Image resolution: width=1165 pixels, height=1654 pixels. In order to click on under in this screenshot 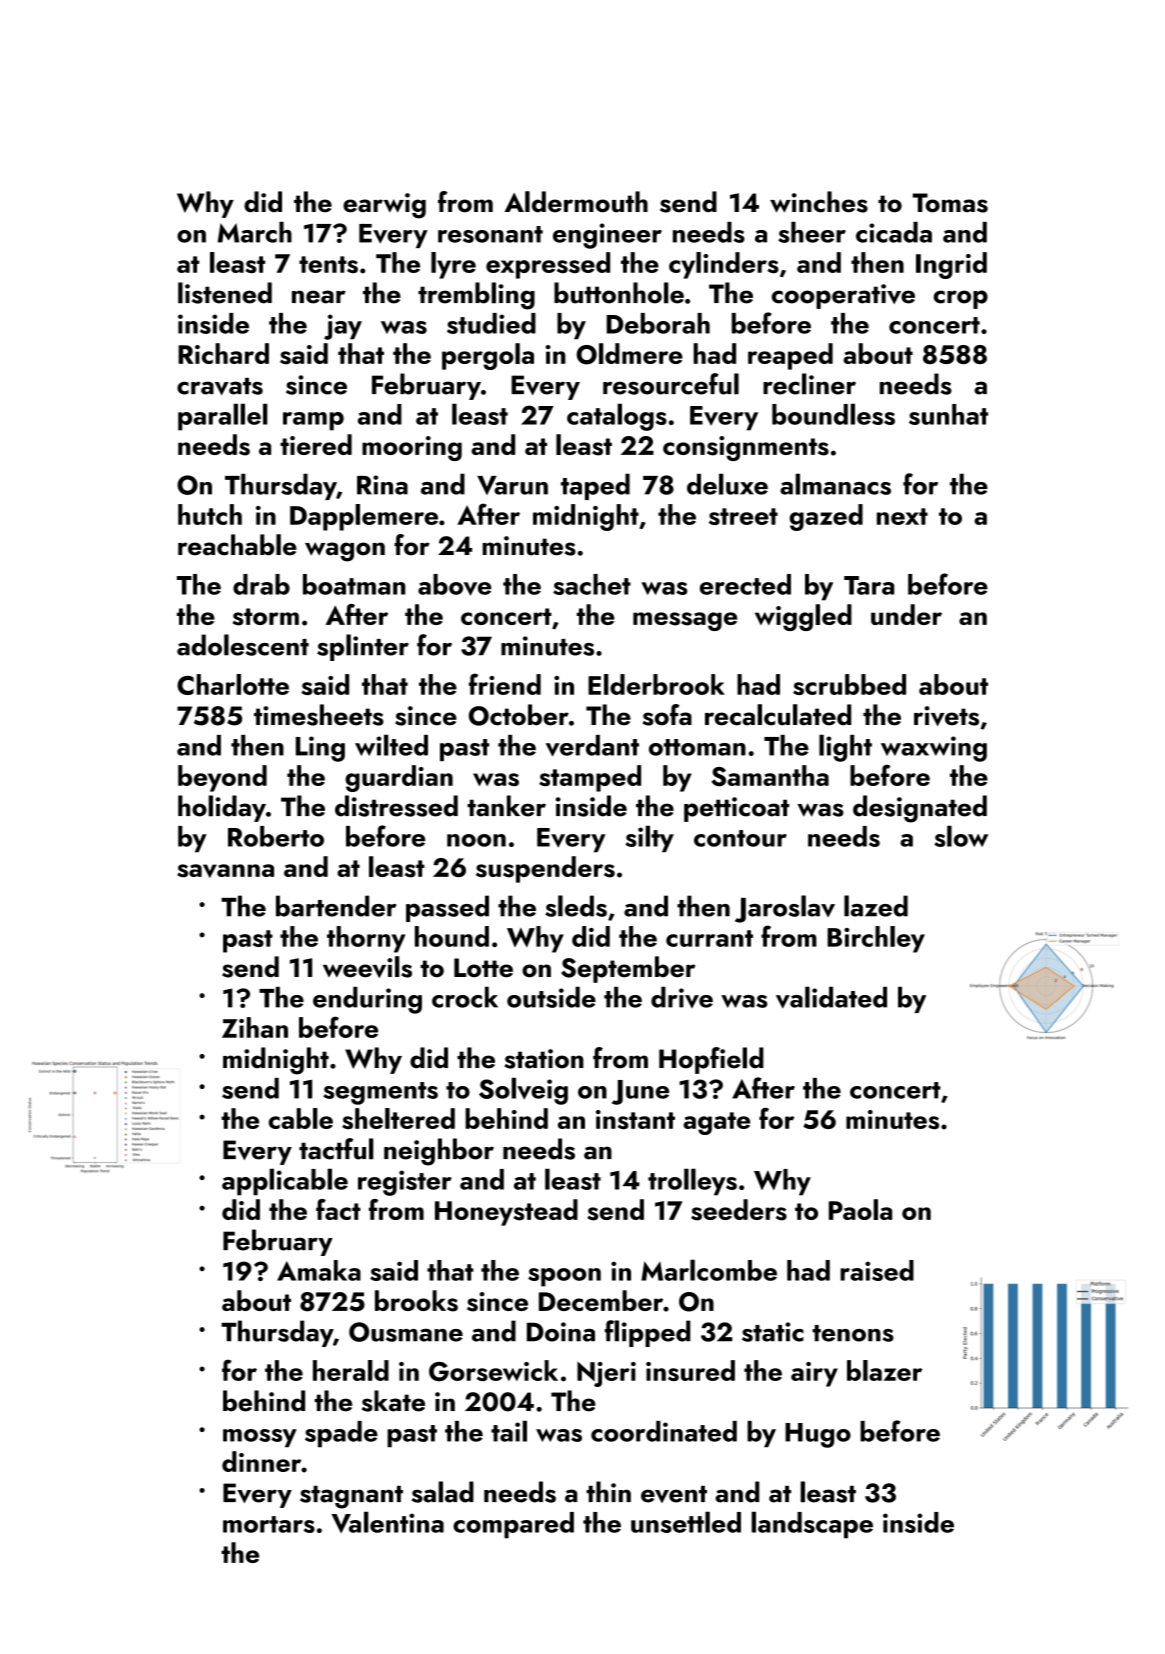, I will do `click(906, 614)`.
